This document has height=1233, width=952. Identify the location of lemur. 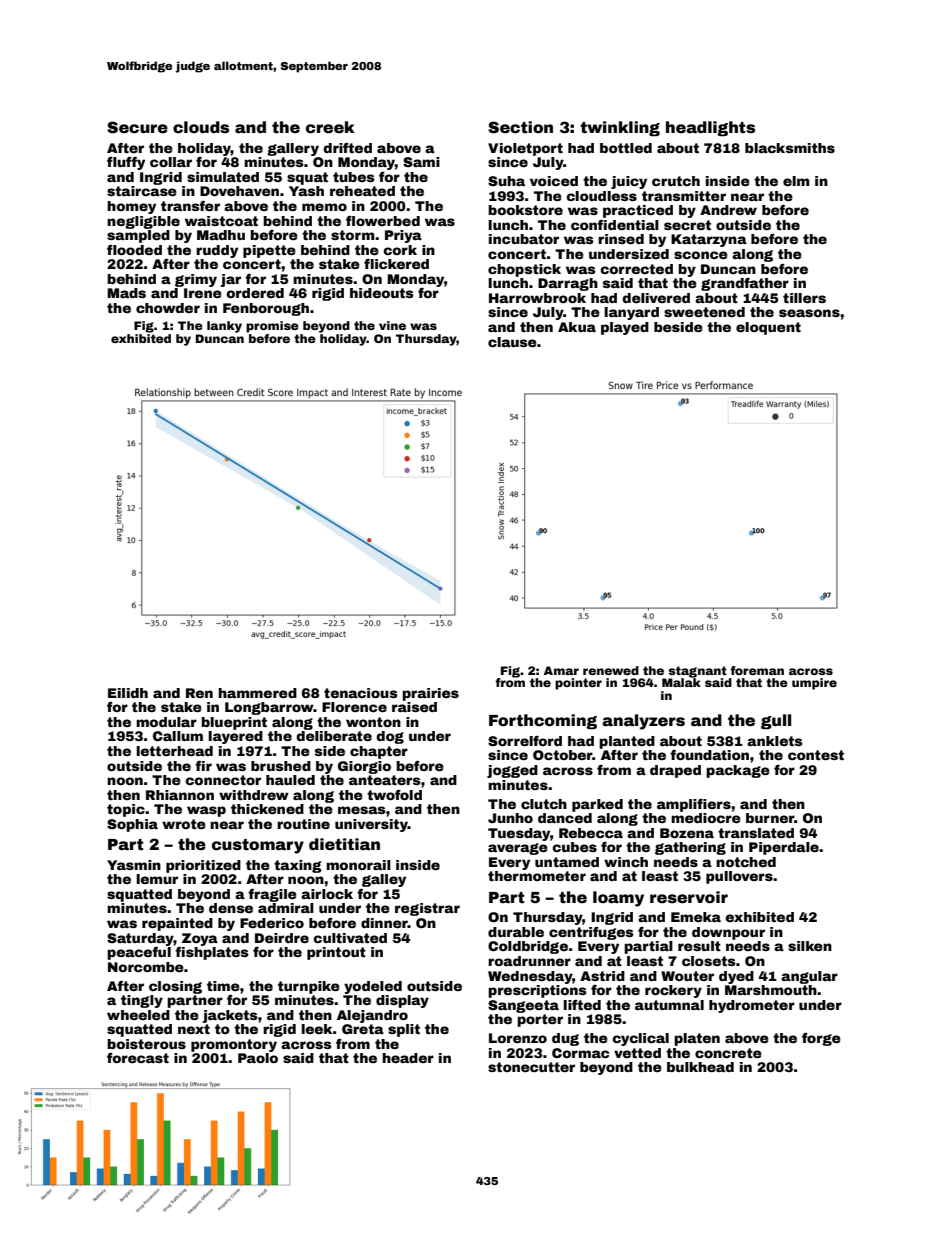
(157, 879).
